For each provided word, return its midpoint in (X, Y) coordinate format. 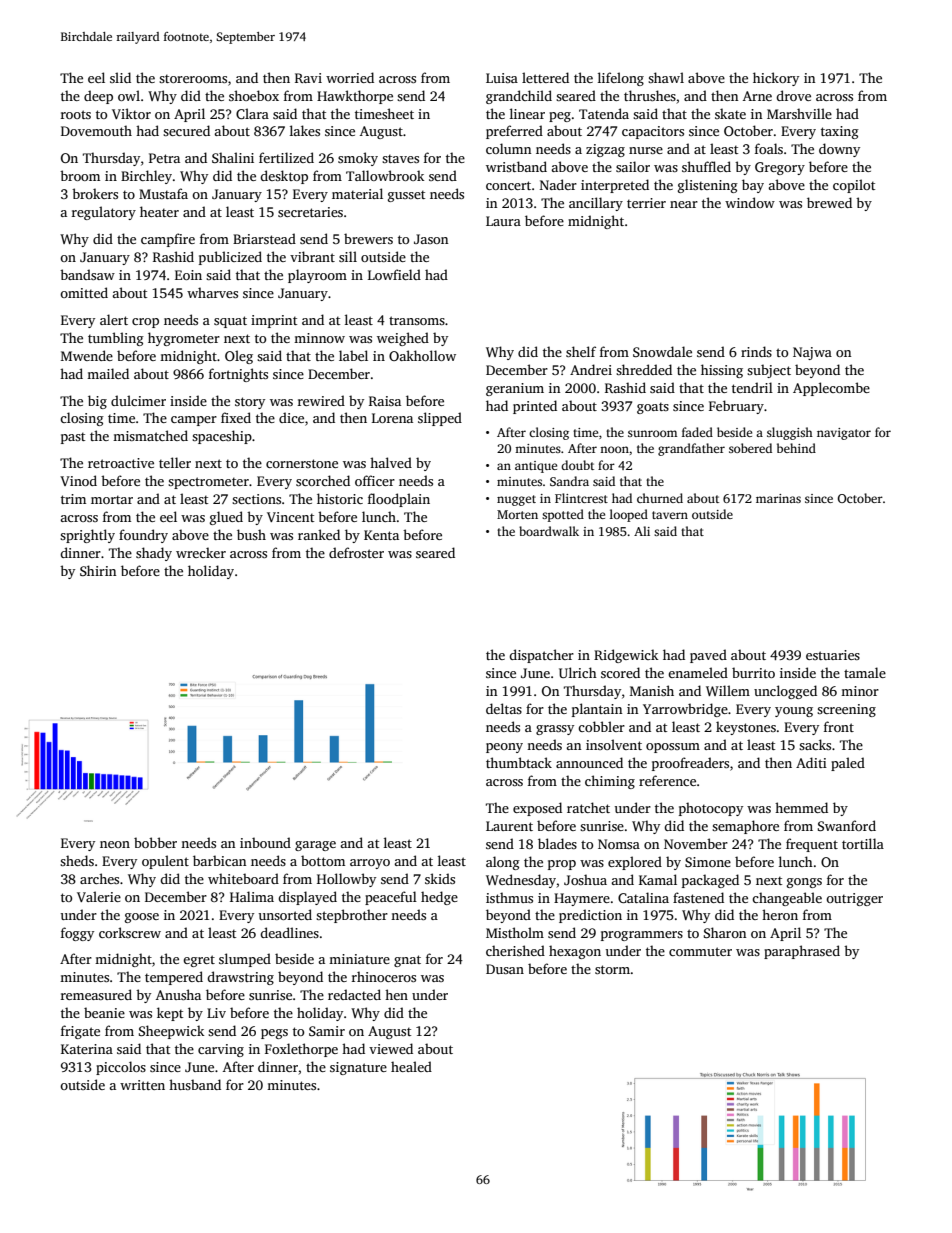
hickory (776, 79)
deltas (504, 708)
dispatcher (541, 656)
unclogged (785, 692)
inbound (265, 842)
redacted (354, 994)
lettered (545, 77)
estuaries (833, 655)
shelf (581, 351)
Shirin (98, 570)
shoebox (254, 95)
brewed (829, 202)
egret (199, 961)
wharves (212, 292)
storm (612, 969)
